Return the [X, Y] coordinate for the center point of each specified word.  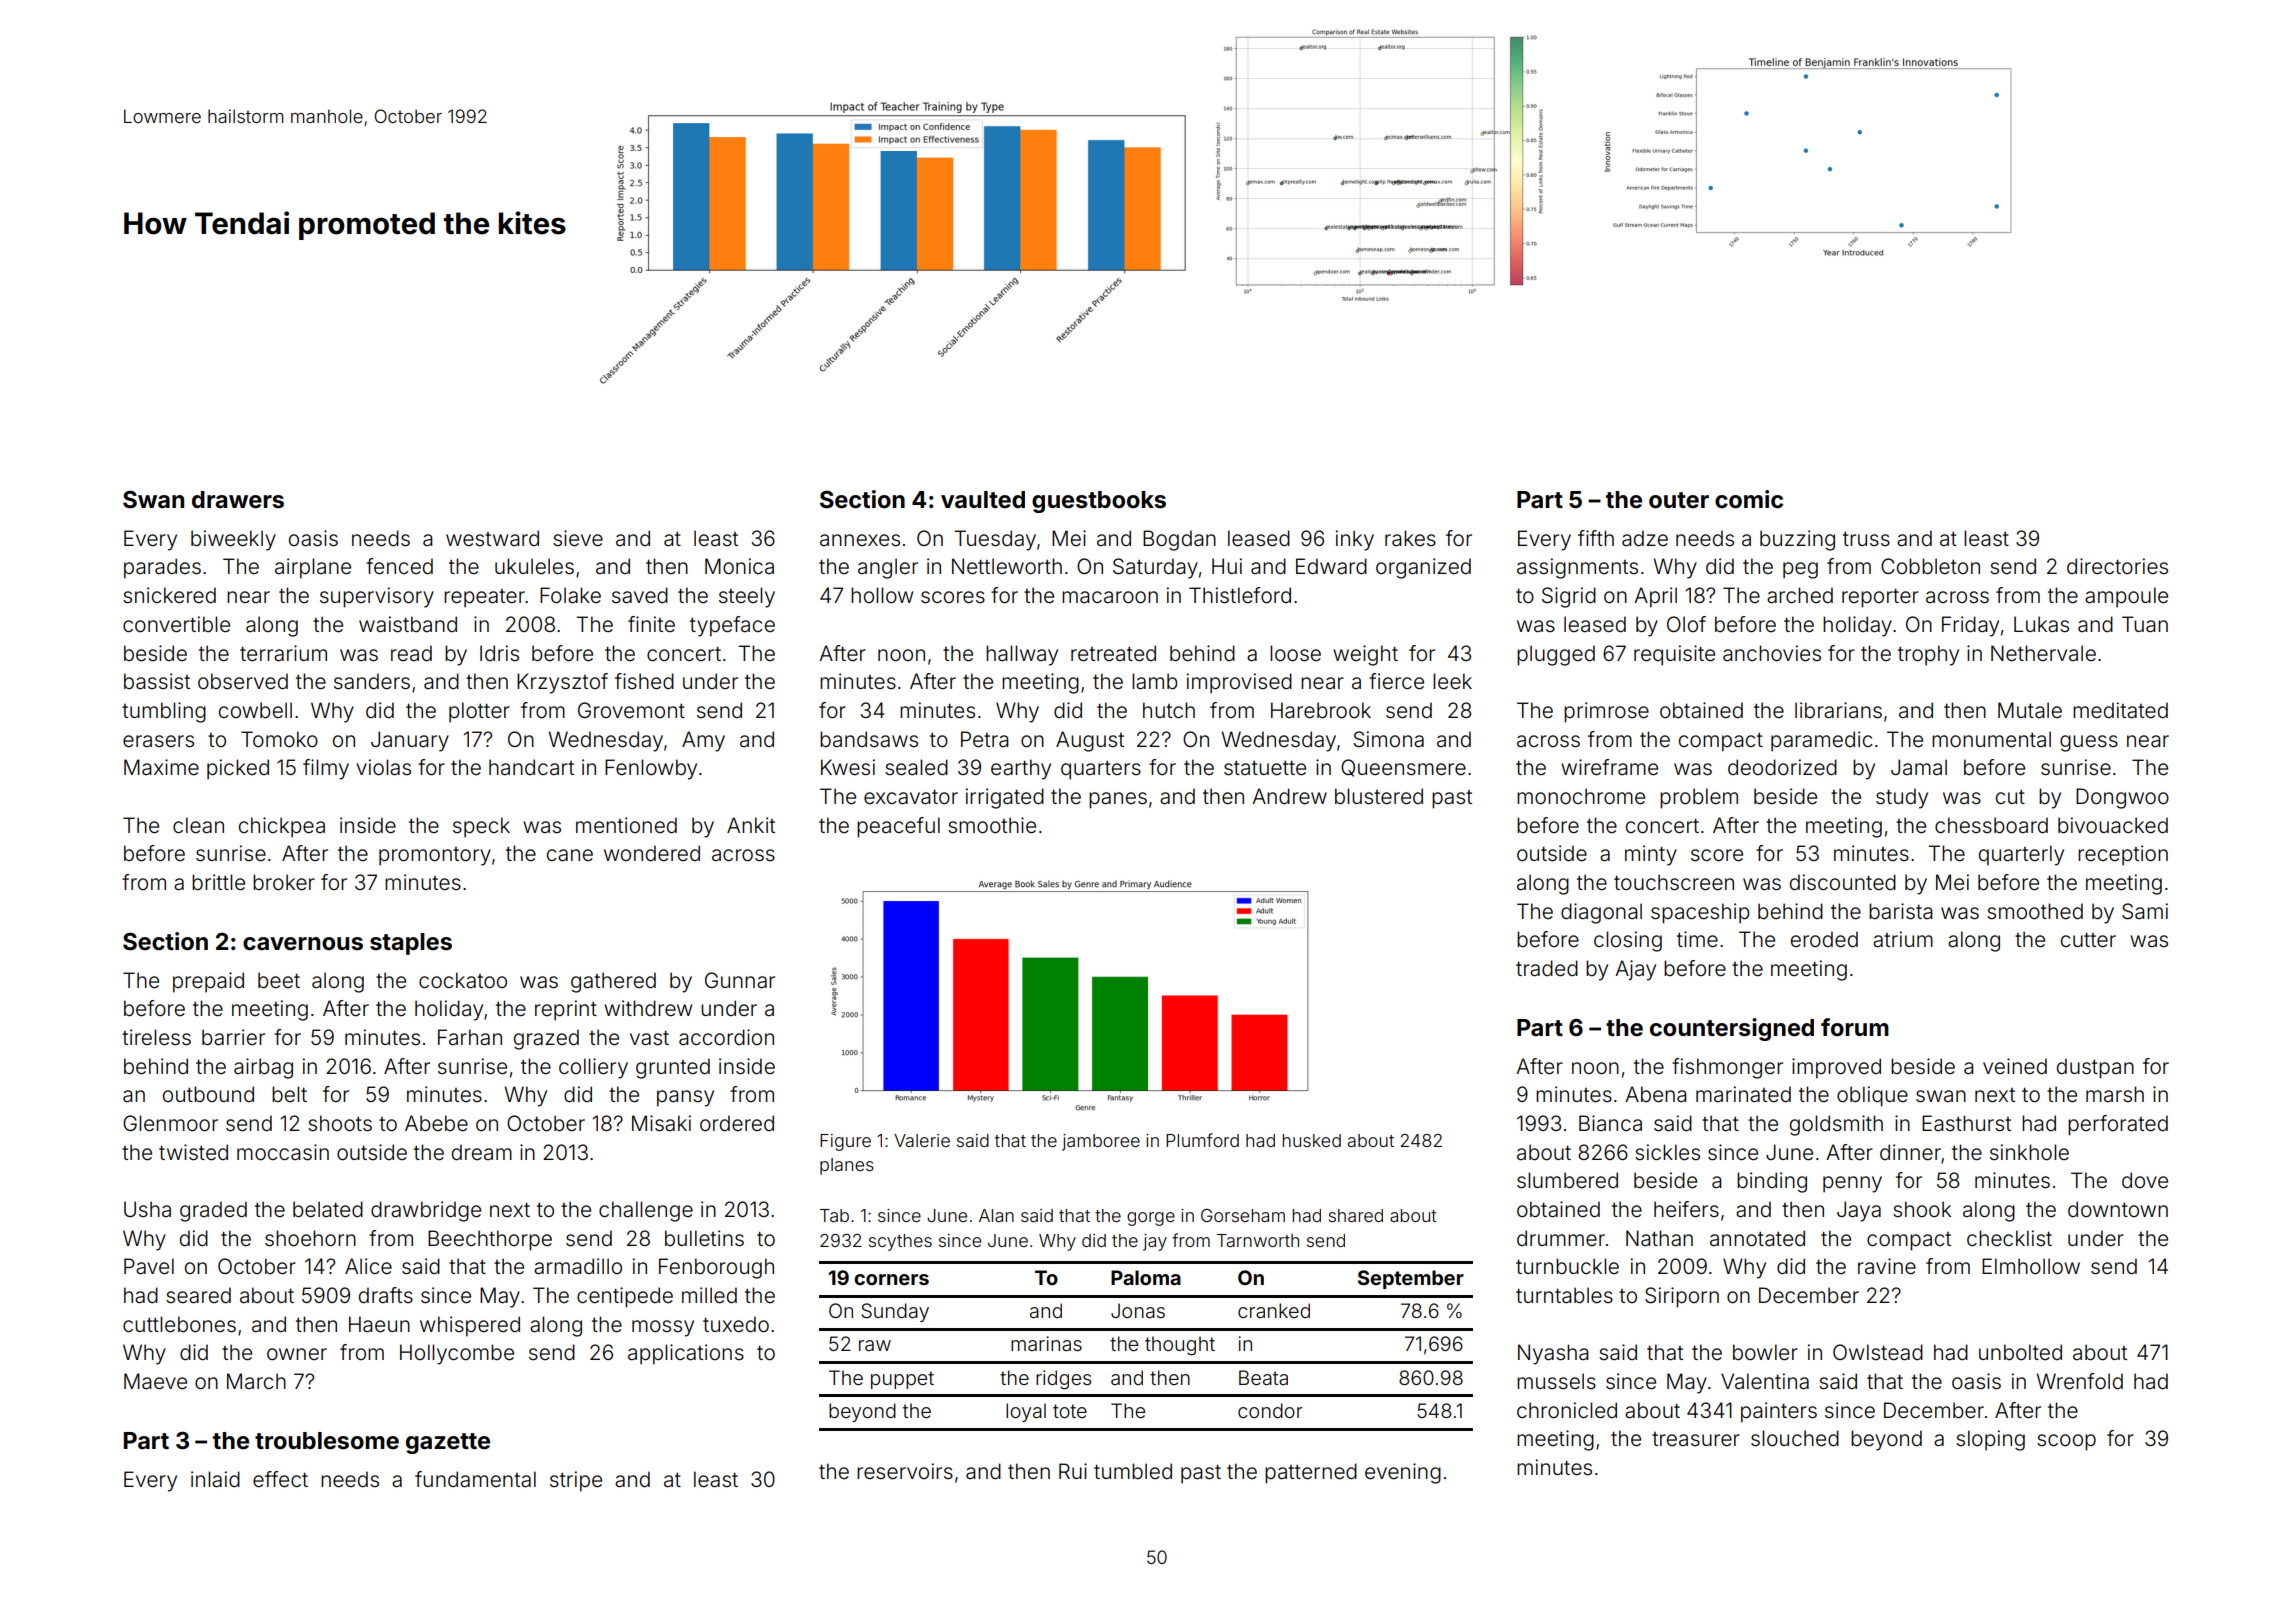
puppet [902, 1380]
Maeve [155, 1381]
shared [1356, 1215]
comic [1749, 499]
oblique [1872, 1096]
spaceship [1700, 913]
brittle [218, 882]
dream [482, 1152]
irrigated [1005, 798]
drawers [238, 500]
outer [1679, 500]
